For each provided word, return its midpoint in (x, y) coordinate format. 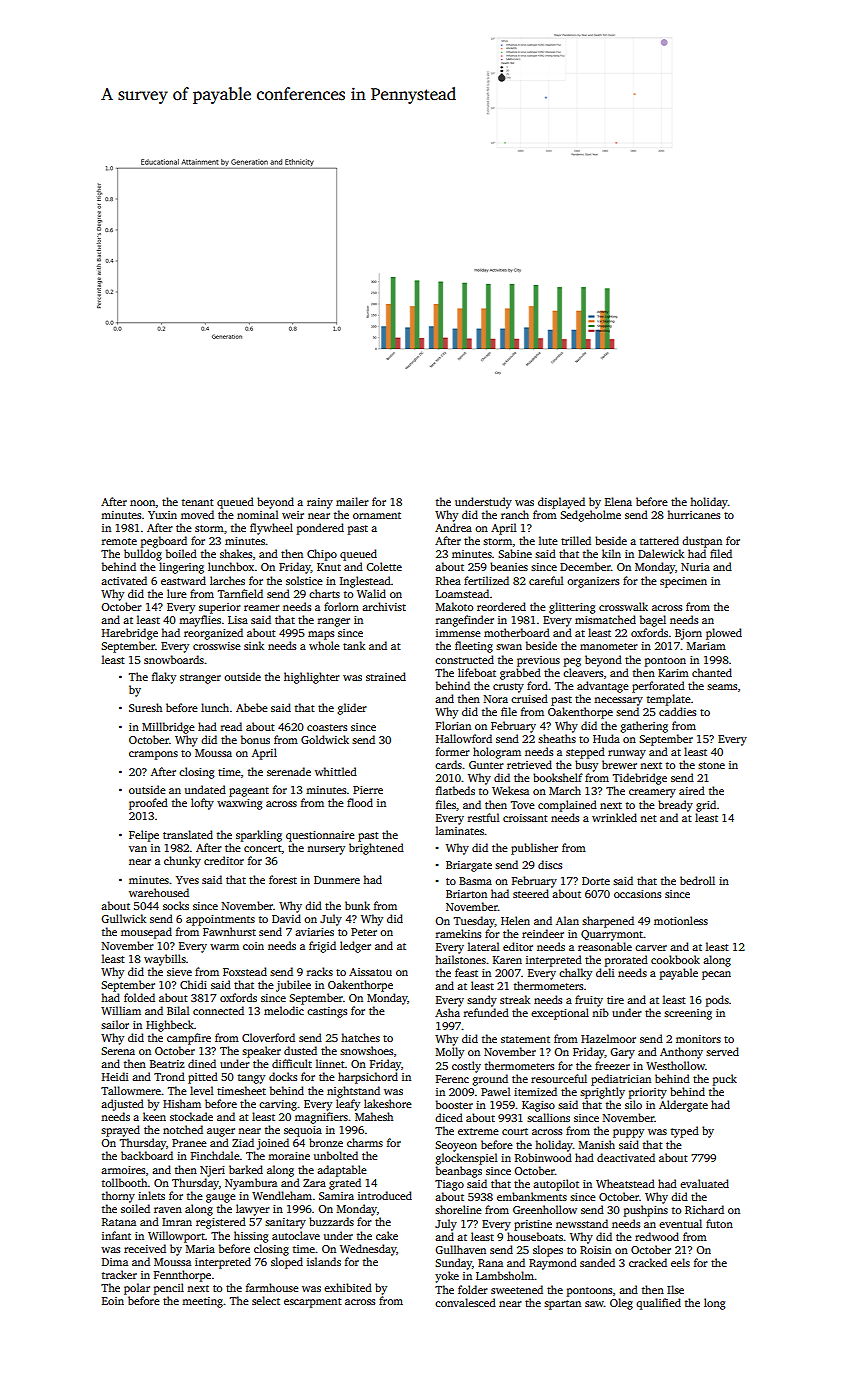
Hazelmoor (608, 1038)
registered (221, 1223)
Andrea (453, 527)
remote (119, 541)
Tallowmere (131, 1090)
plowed (724, 634)
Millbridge (168, 728)
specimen (683, 582)
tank (354, 645)
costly (466, 1067)
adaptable (342, 1171)
